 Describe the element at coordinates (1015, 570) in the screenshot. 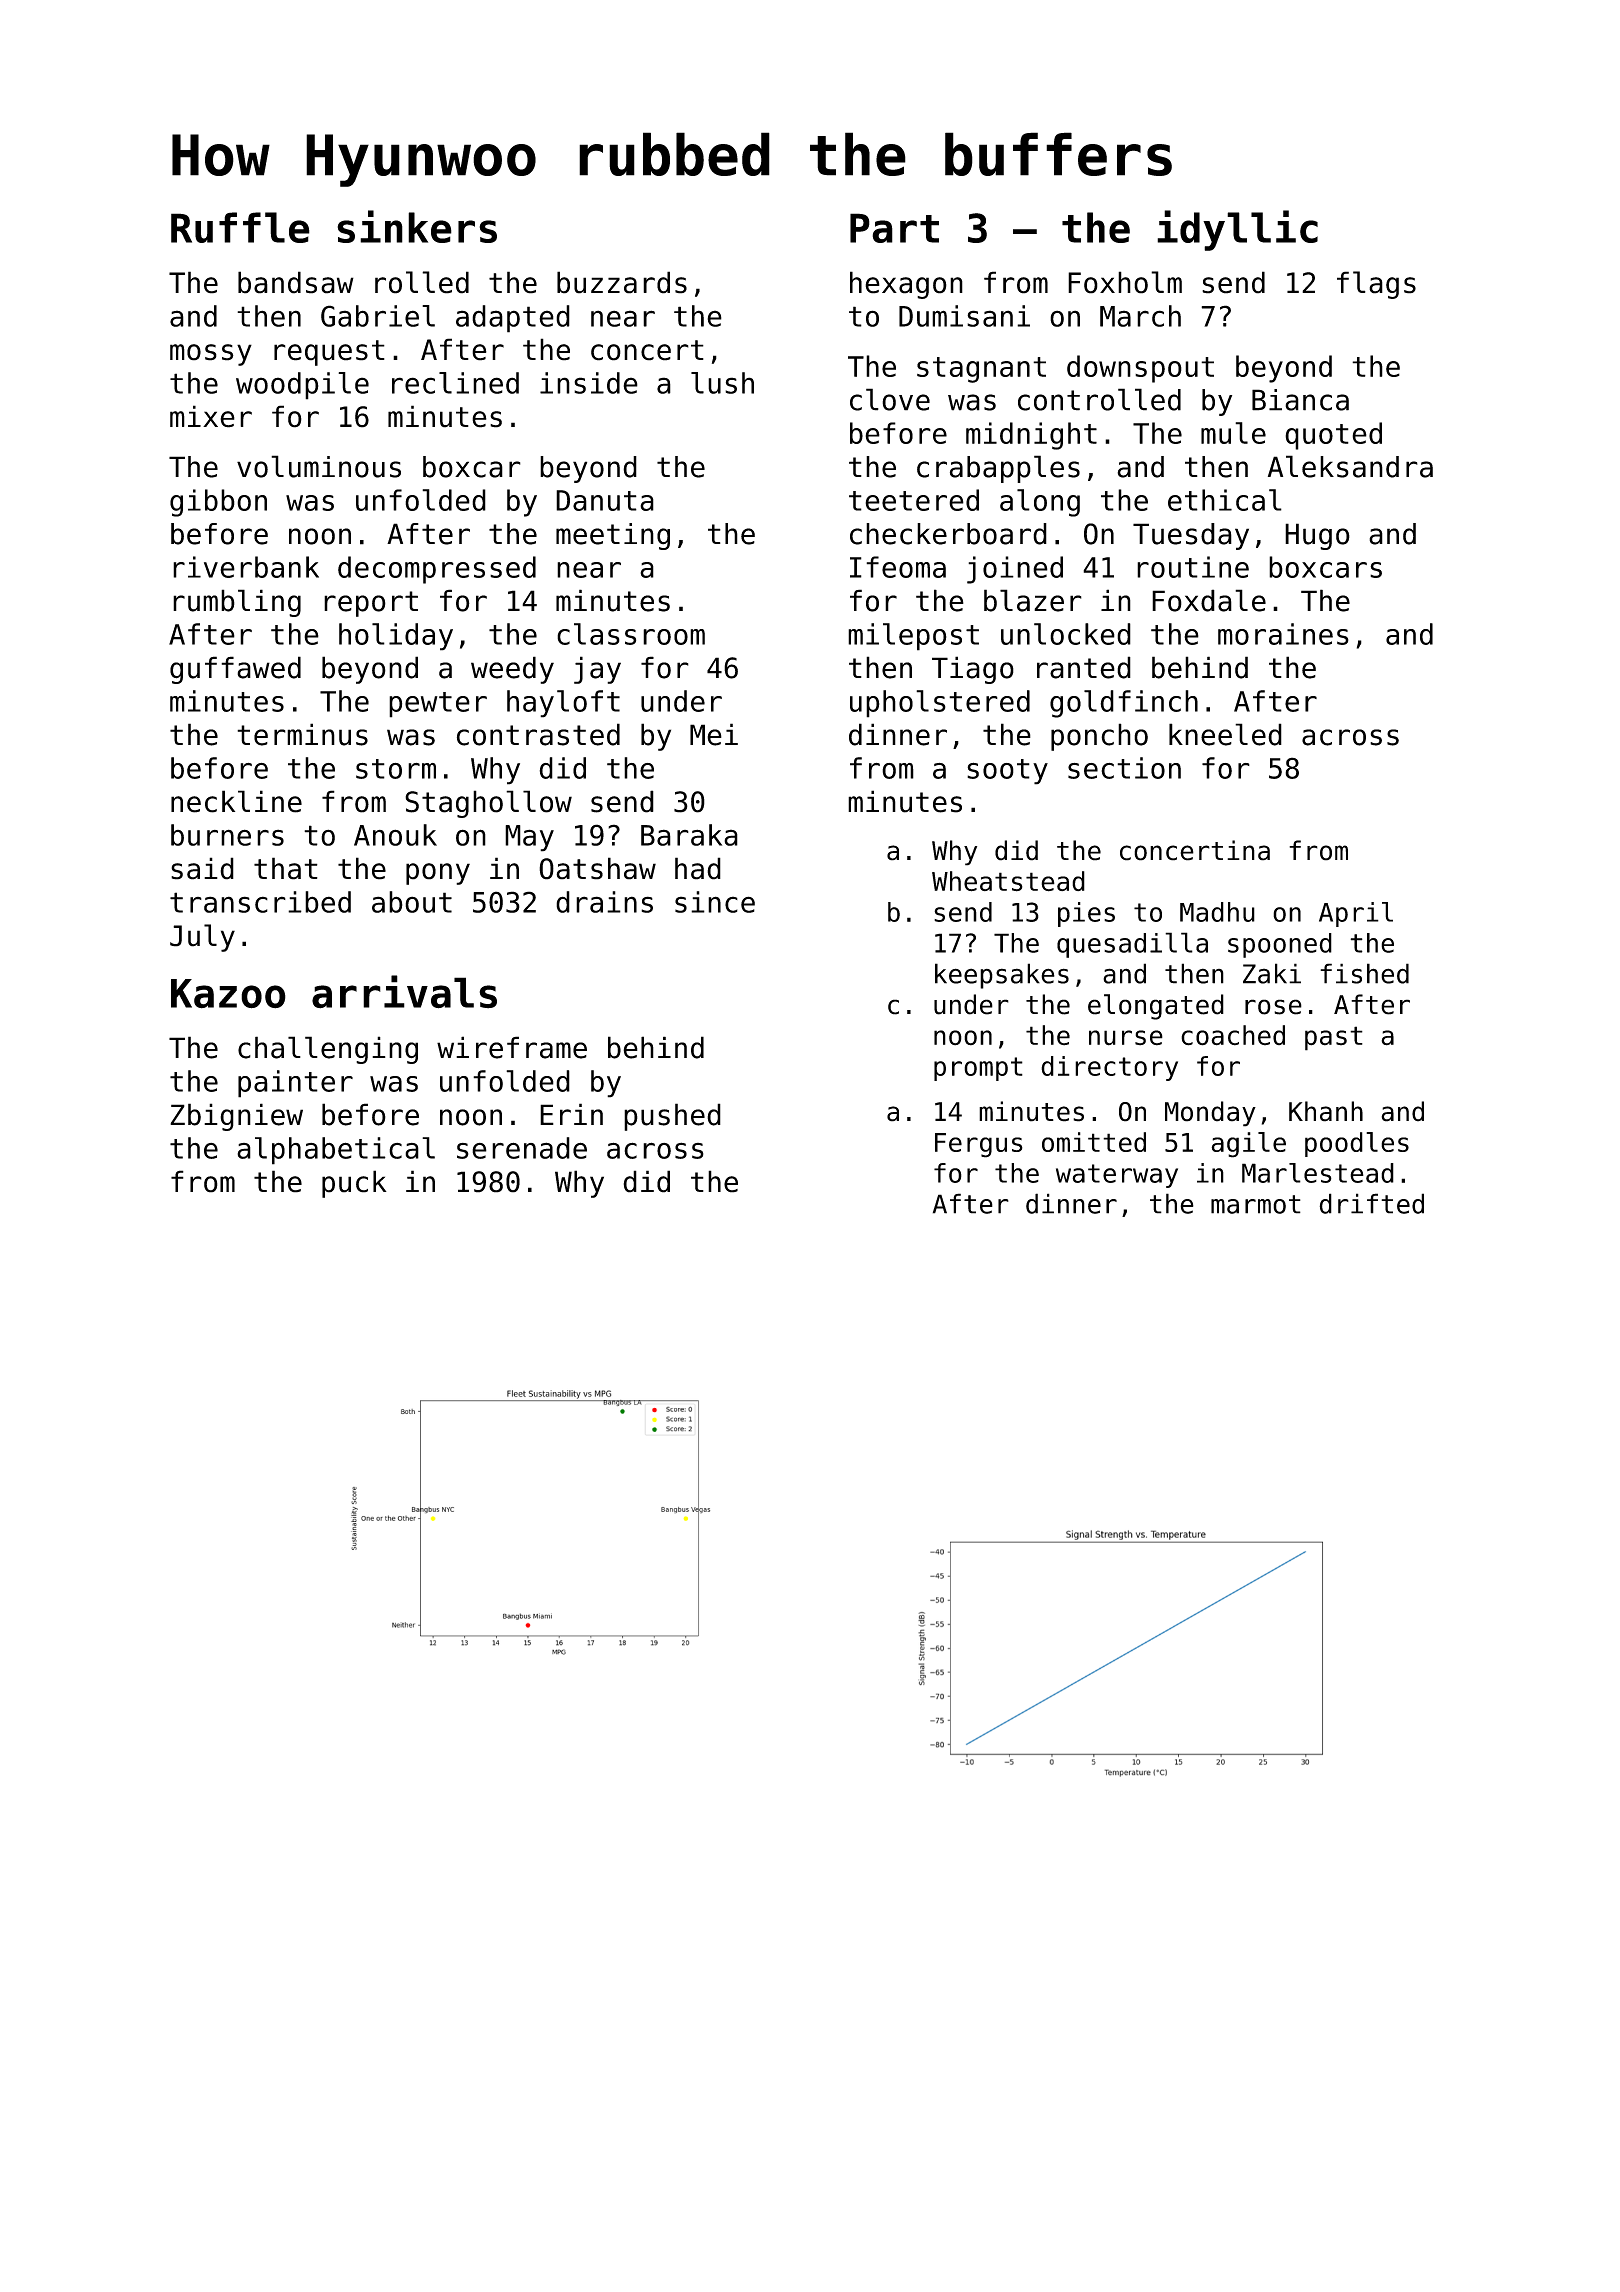

I see `joined` at that location.
